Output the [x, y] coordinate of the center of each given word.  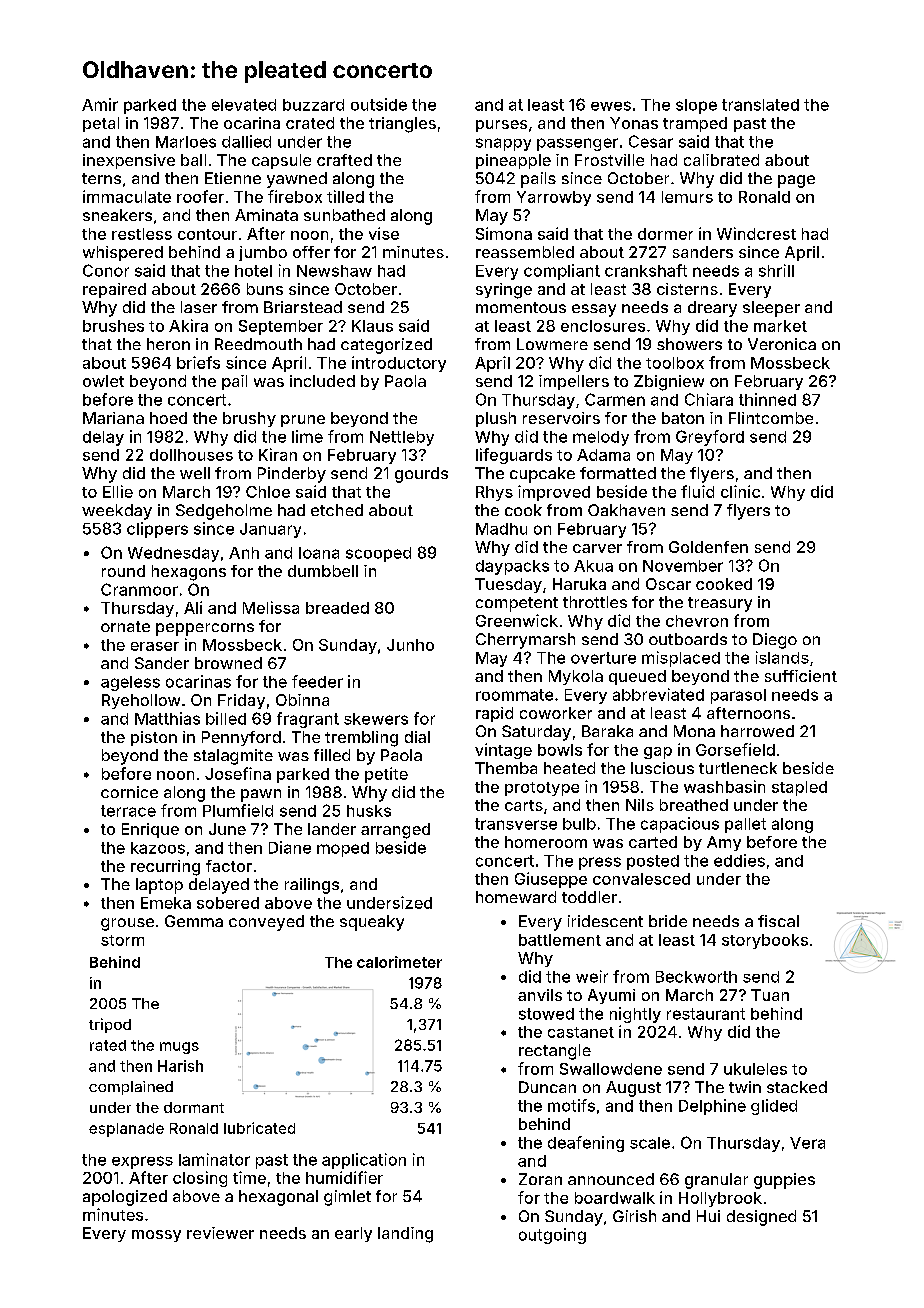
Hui [708, 1216]
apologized [125, 1198]
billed [226, 718]
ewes [611, 106]
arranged [395, 831]
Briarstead [303, 307]
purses [501, 126]
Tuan [770, 995]
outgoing [552, 1236]
